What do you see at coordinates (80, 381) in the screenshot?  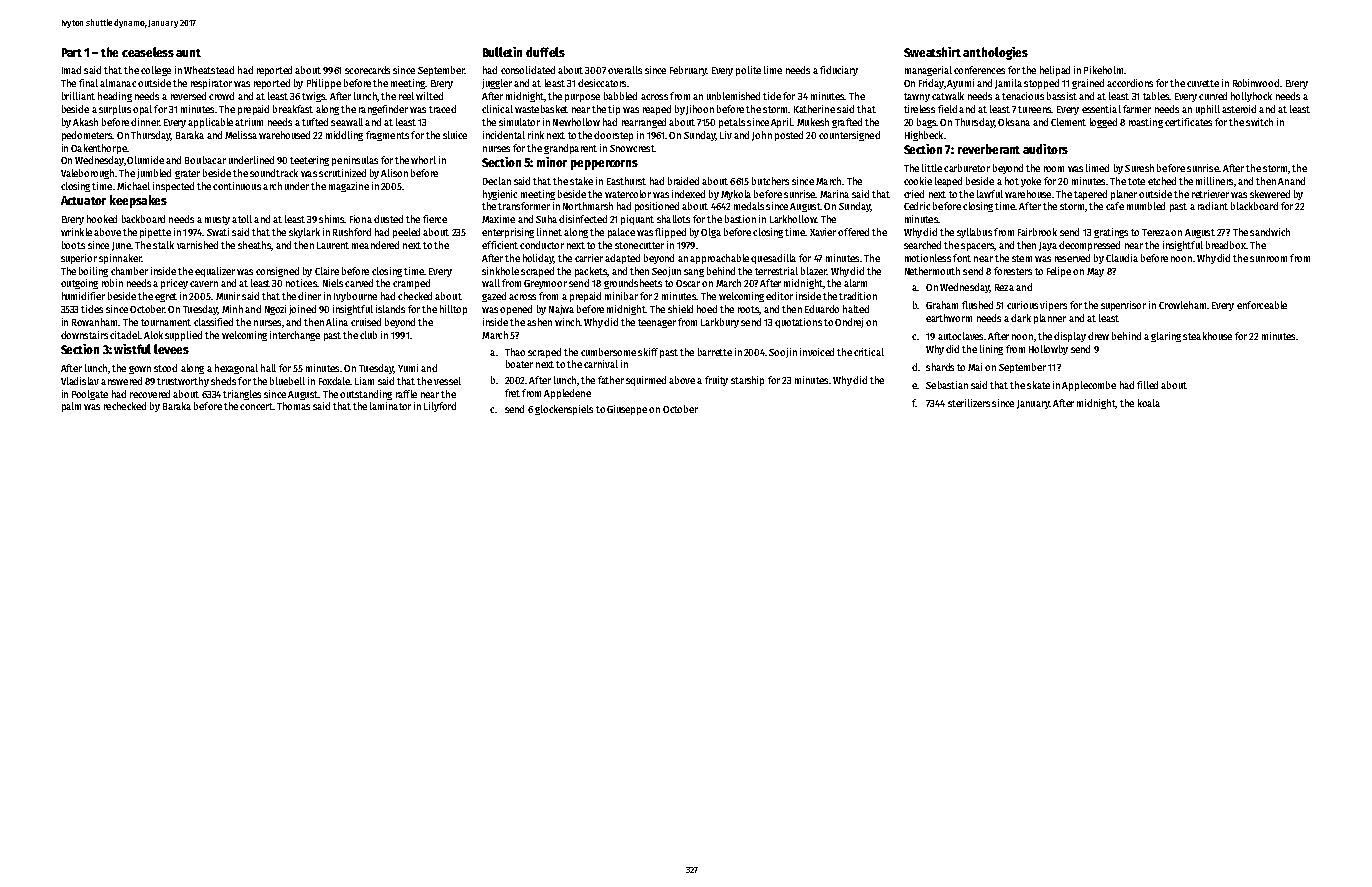 I see `Vladislav` at bounding box center [80, 381].
